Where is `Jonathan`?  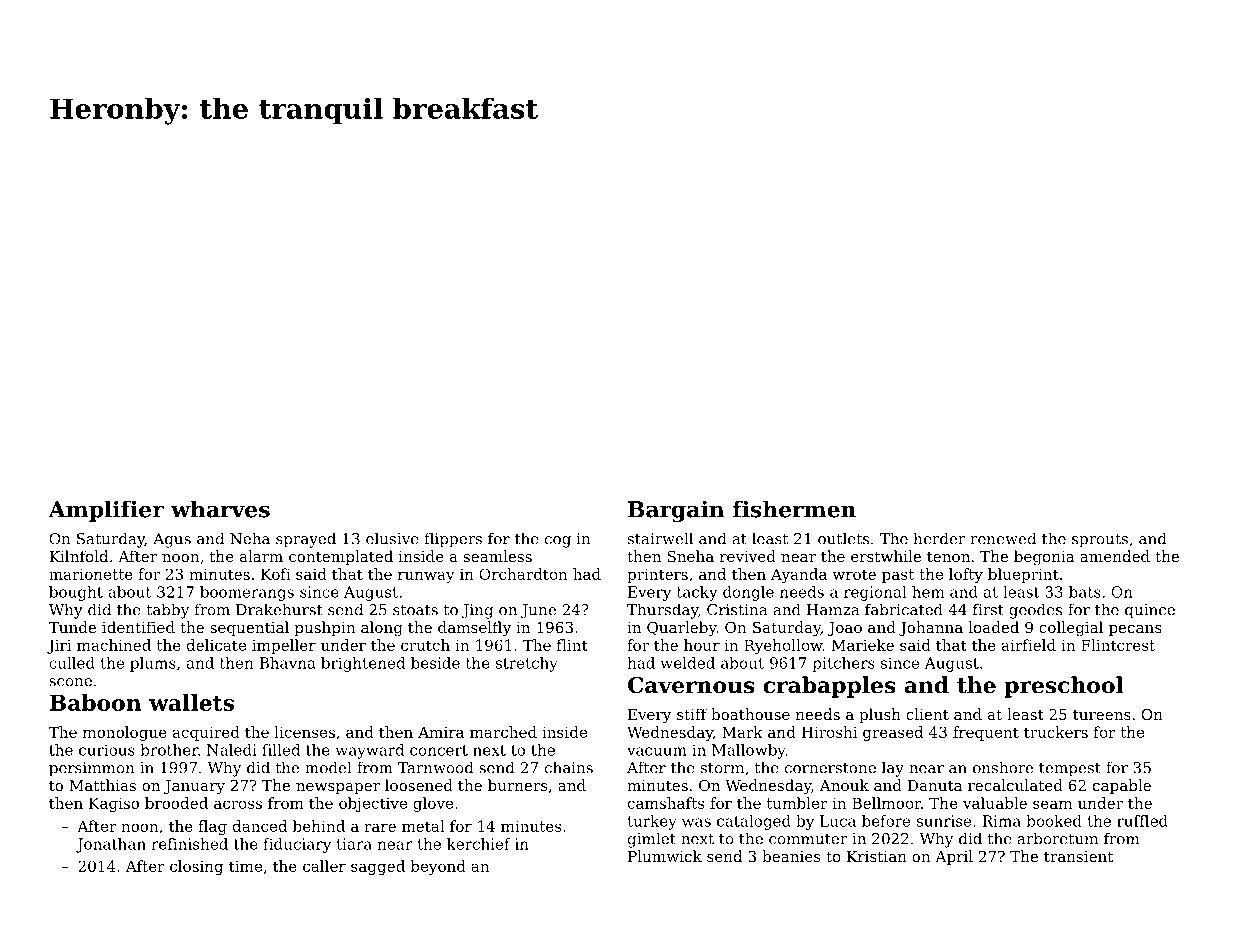 Jonathan is located at coordinates (111, 845).
